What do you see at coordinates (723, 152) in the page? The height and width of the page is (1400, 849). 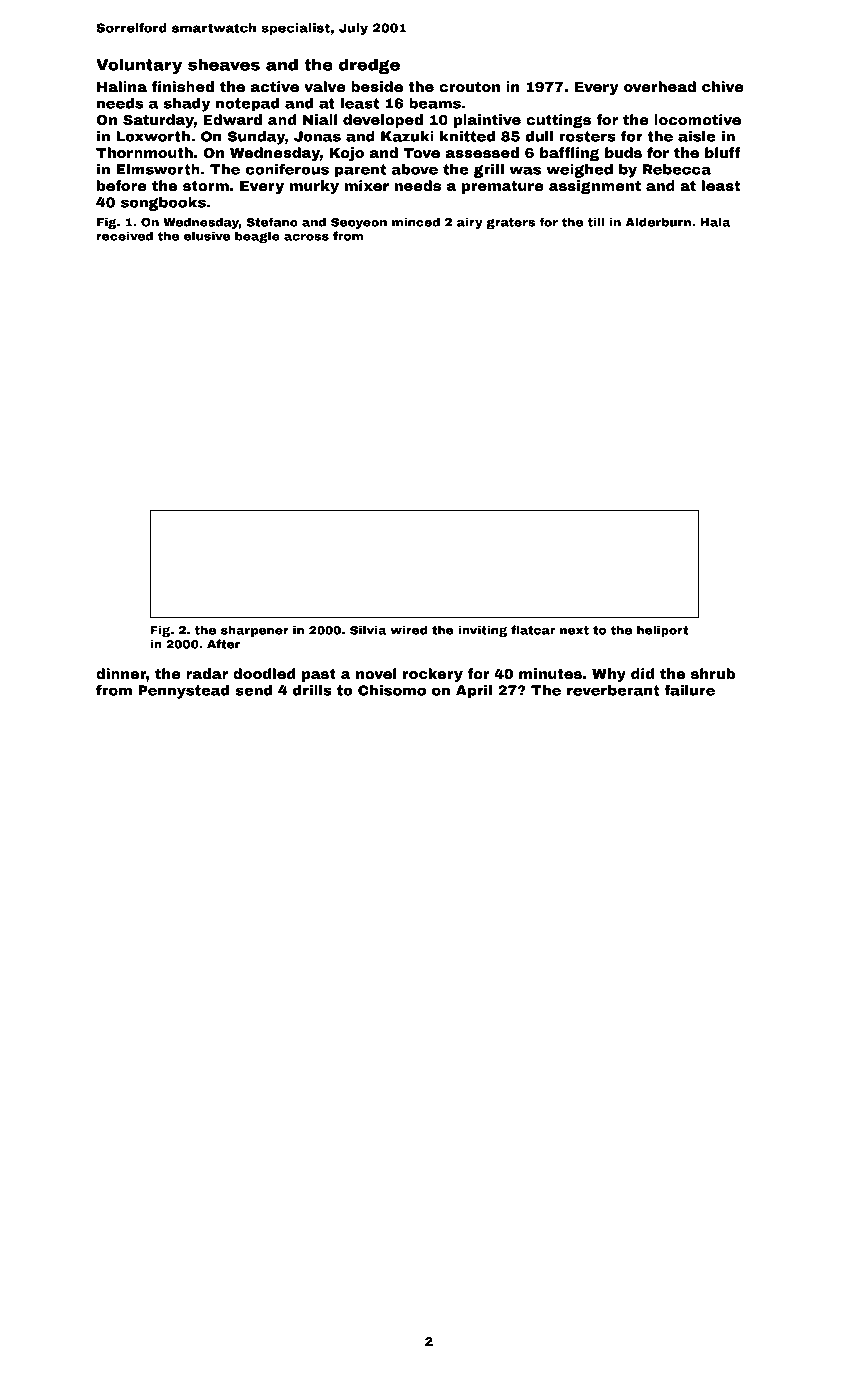 I see `bluff` at bounding box center [723, 152].
